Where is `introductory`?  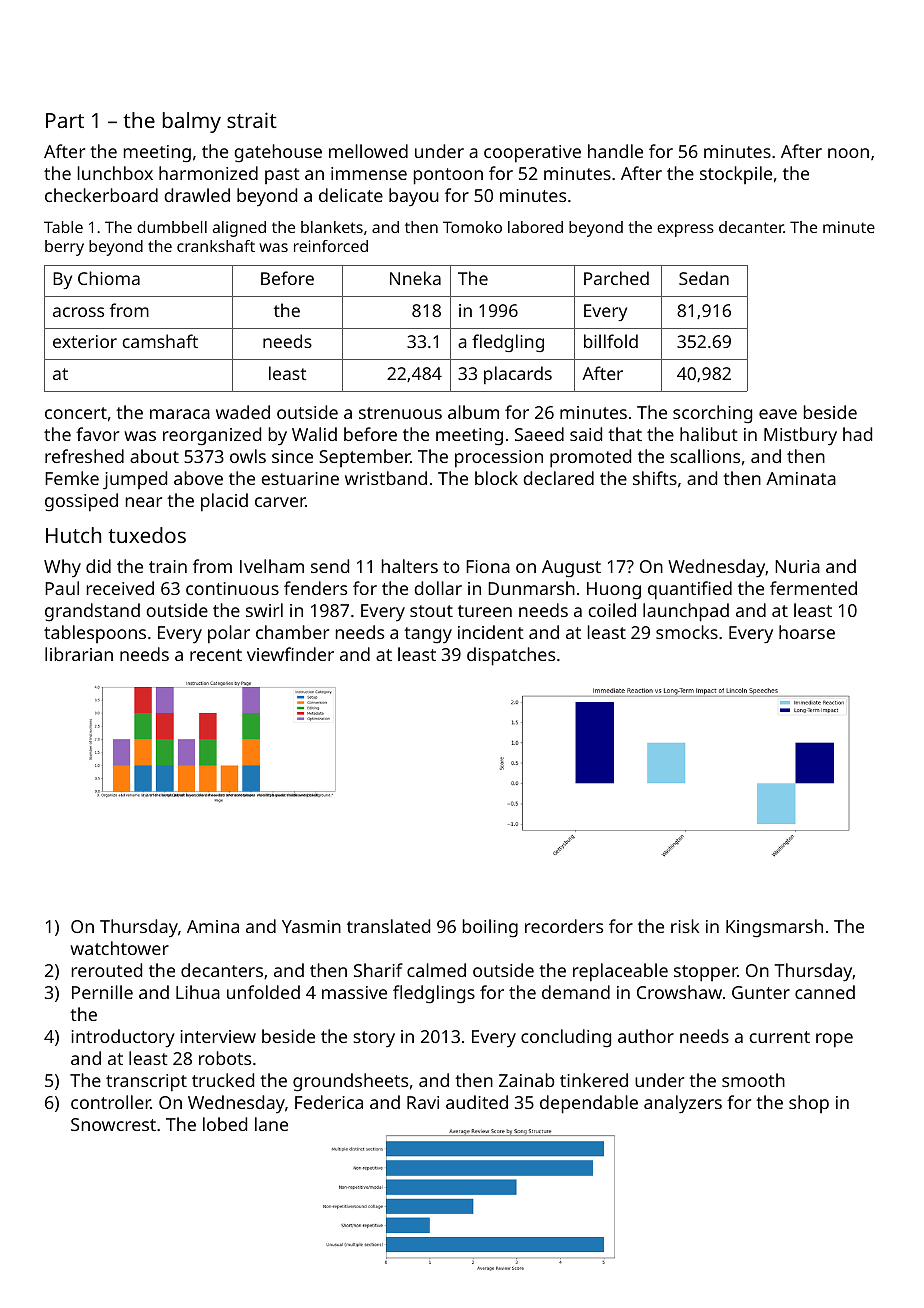
introductory is located at coordinates (123, 1038).
